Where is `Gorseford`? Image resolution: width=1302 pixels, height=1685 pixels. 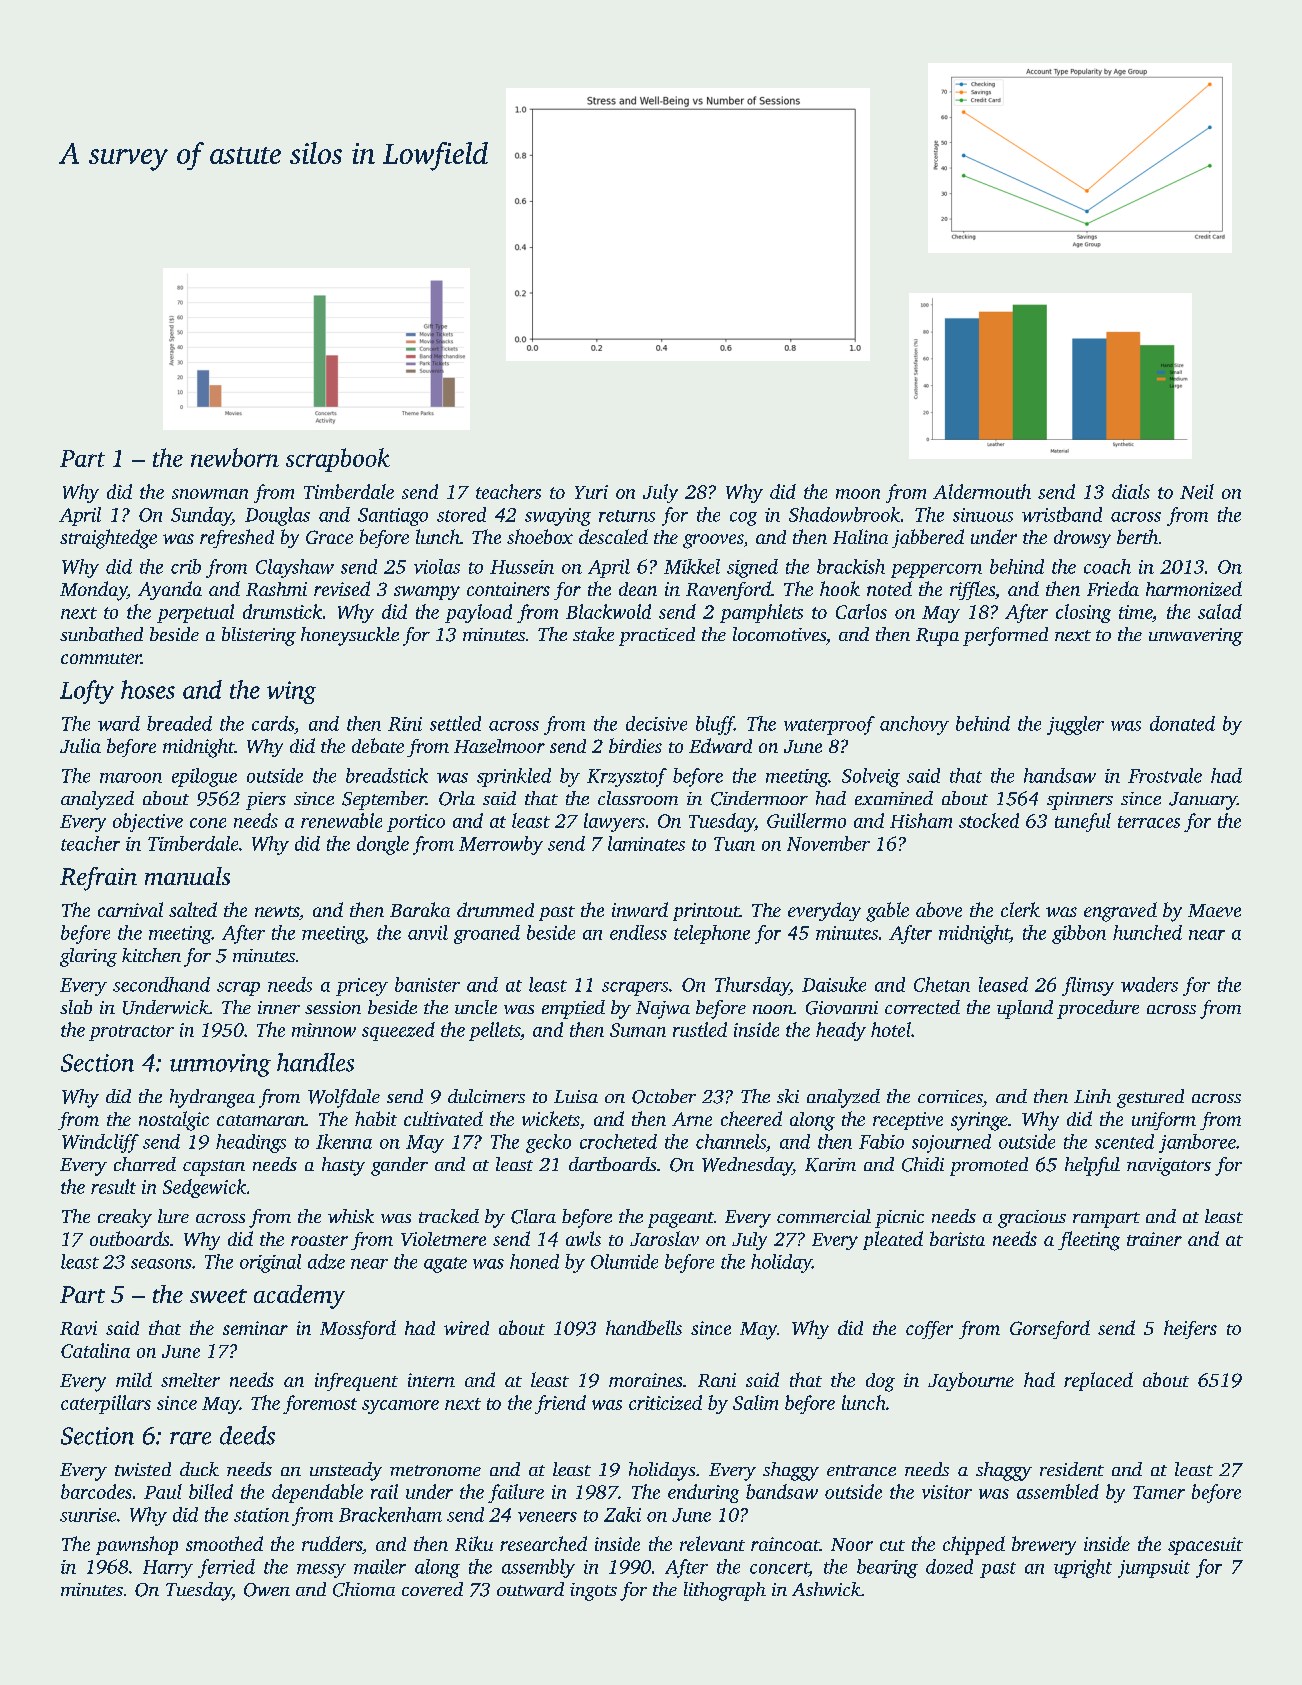 Gorseford is located at coordinates (1050, 1329).
